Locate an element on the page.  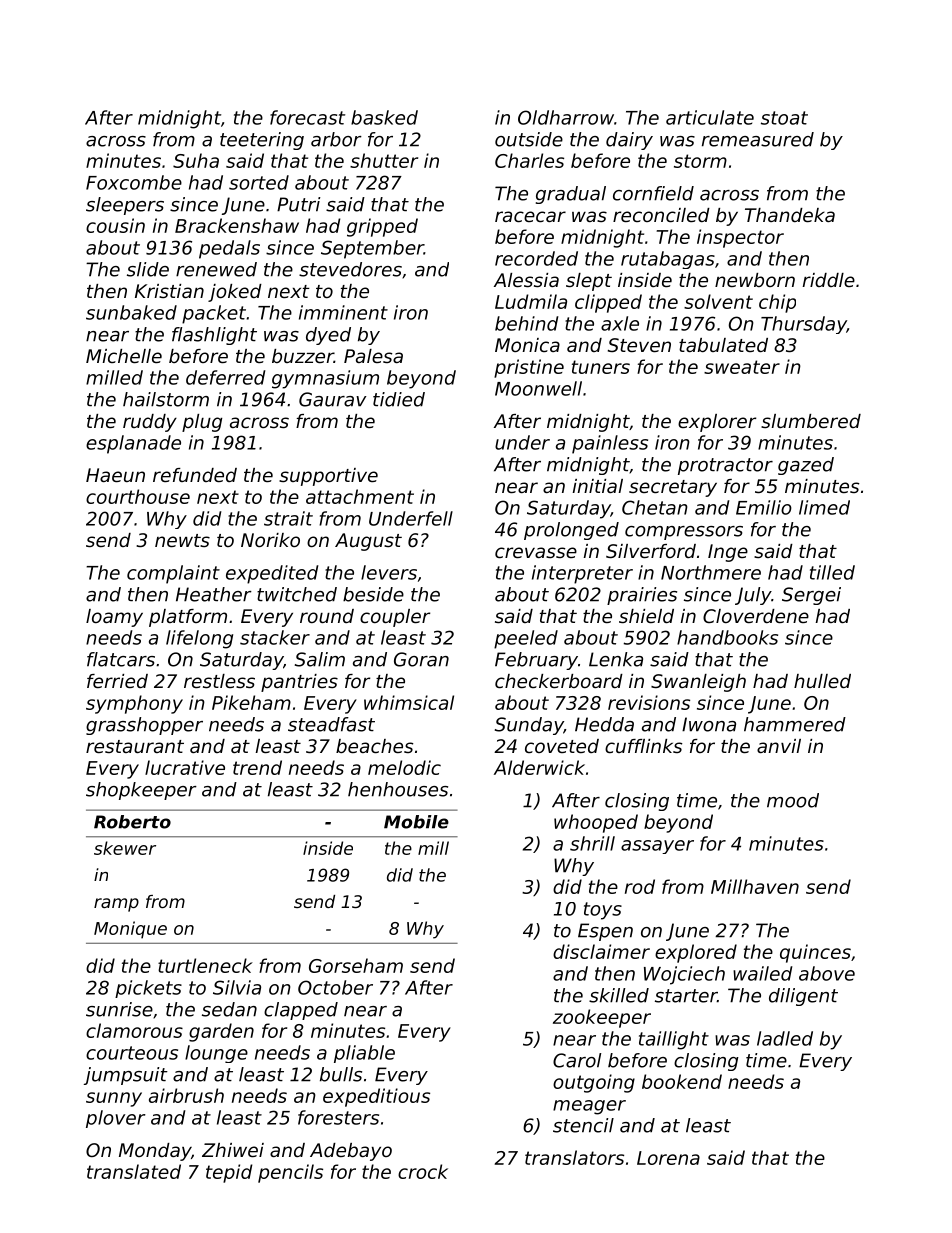
Lorena is located at coordinates (668, 1158).
